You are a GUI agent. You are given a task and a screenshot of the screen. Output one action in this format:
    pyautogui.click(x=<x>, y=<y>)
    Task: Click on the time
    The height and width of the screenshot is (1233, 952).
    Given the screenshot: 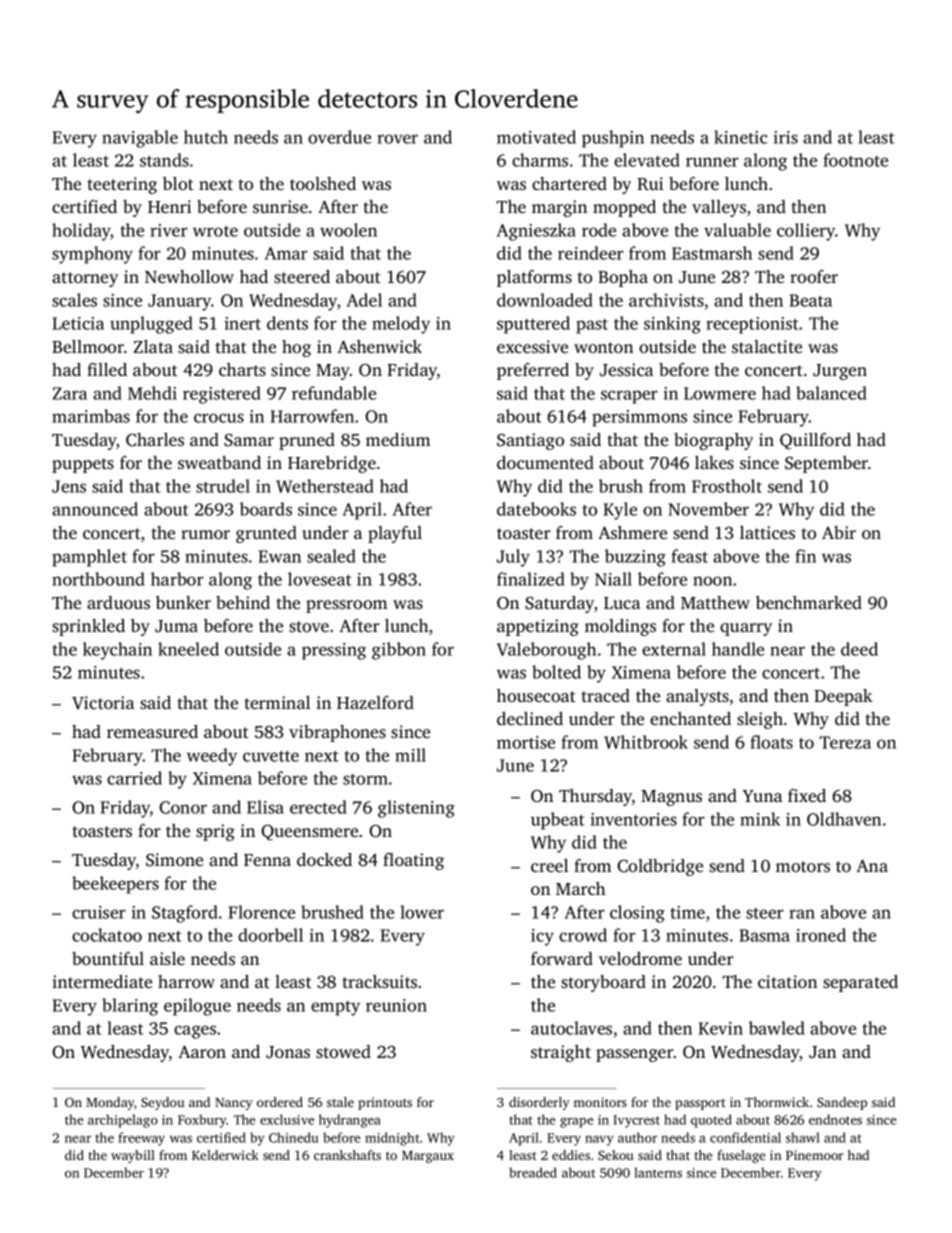 What is the action you would take?
    pyautogui.click(x=687, y=912)
